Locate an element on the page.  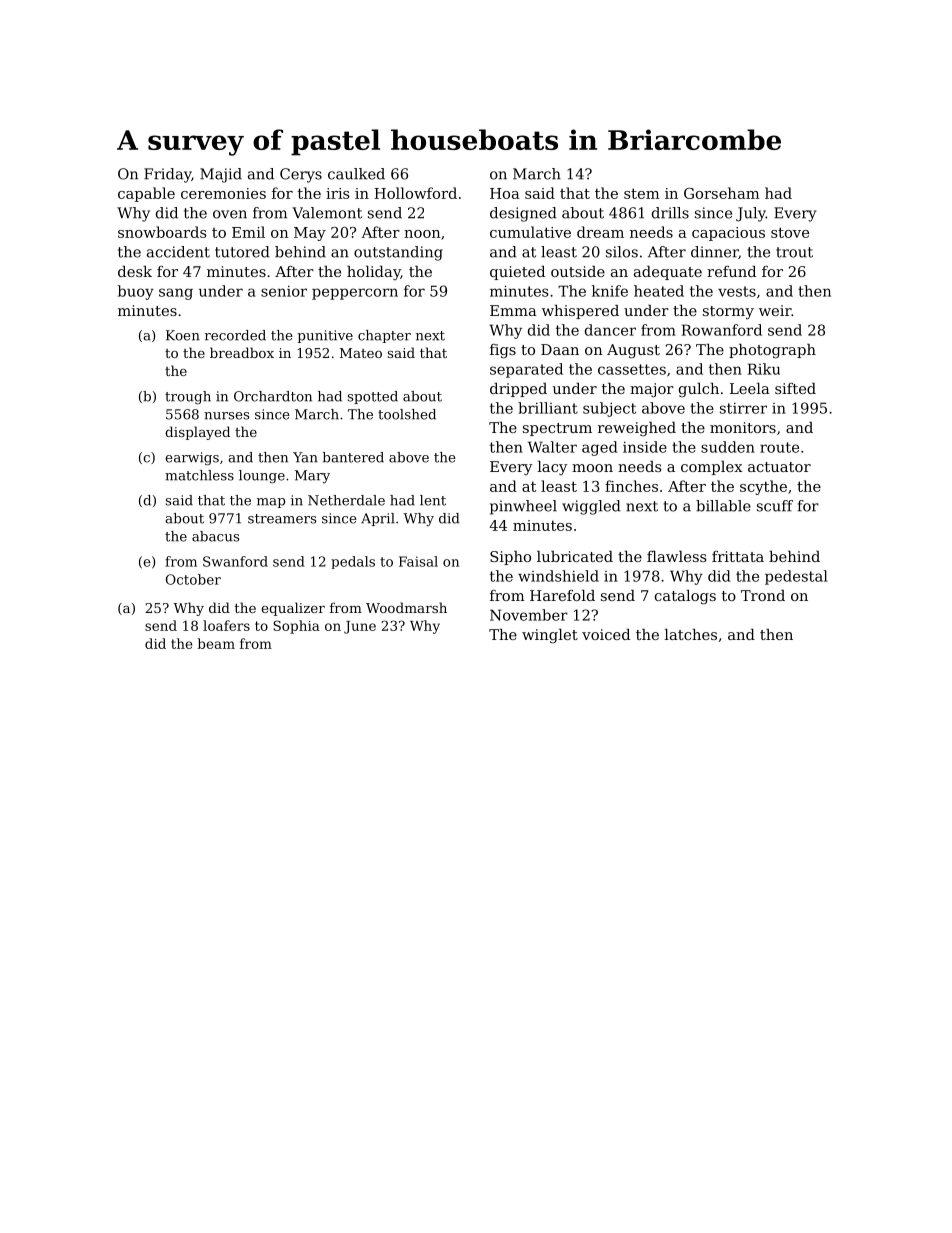
beam is located at coordinates (216, 643).
